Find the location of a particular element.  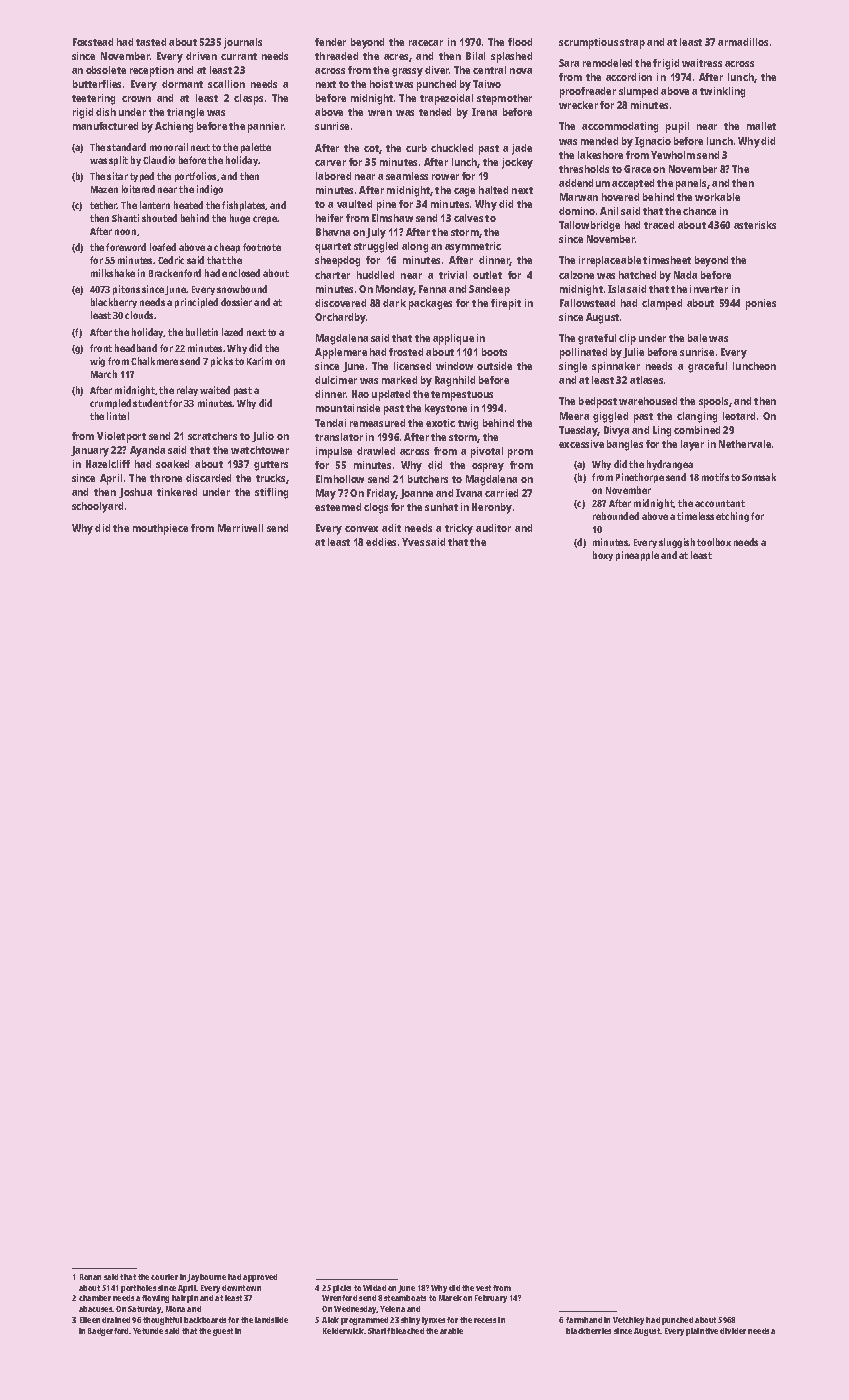

sluggish is located at coordinates (677, 543).
